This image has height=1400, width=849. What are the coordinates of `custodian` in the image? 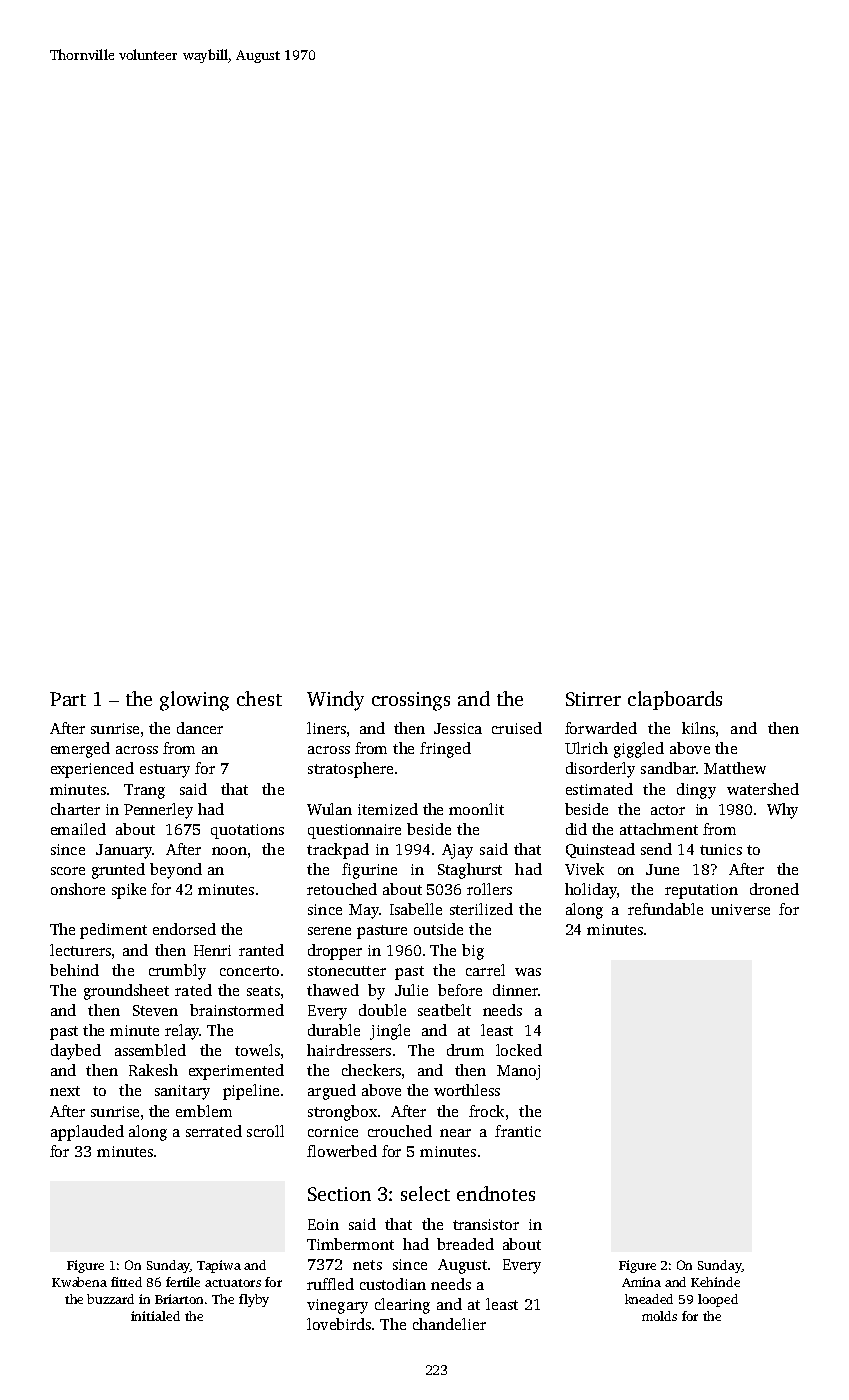 It's located at (393, 1284).
